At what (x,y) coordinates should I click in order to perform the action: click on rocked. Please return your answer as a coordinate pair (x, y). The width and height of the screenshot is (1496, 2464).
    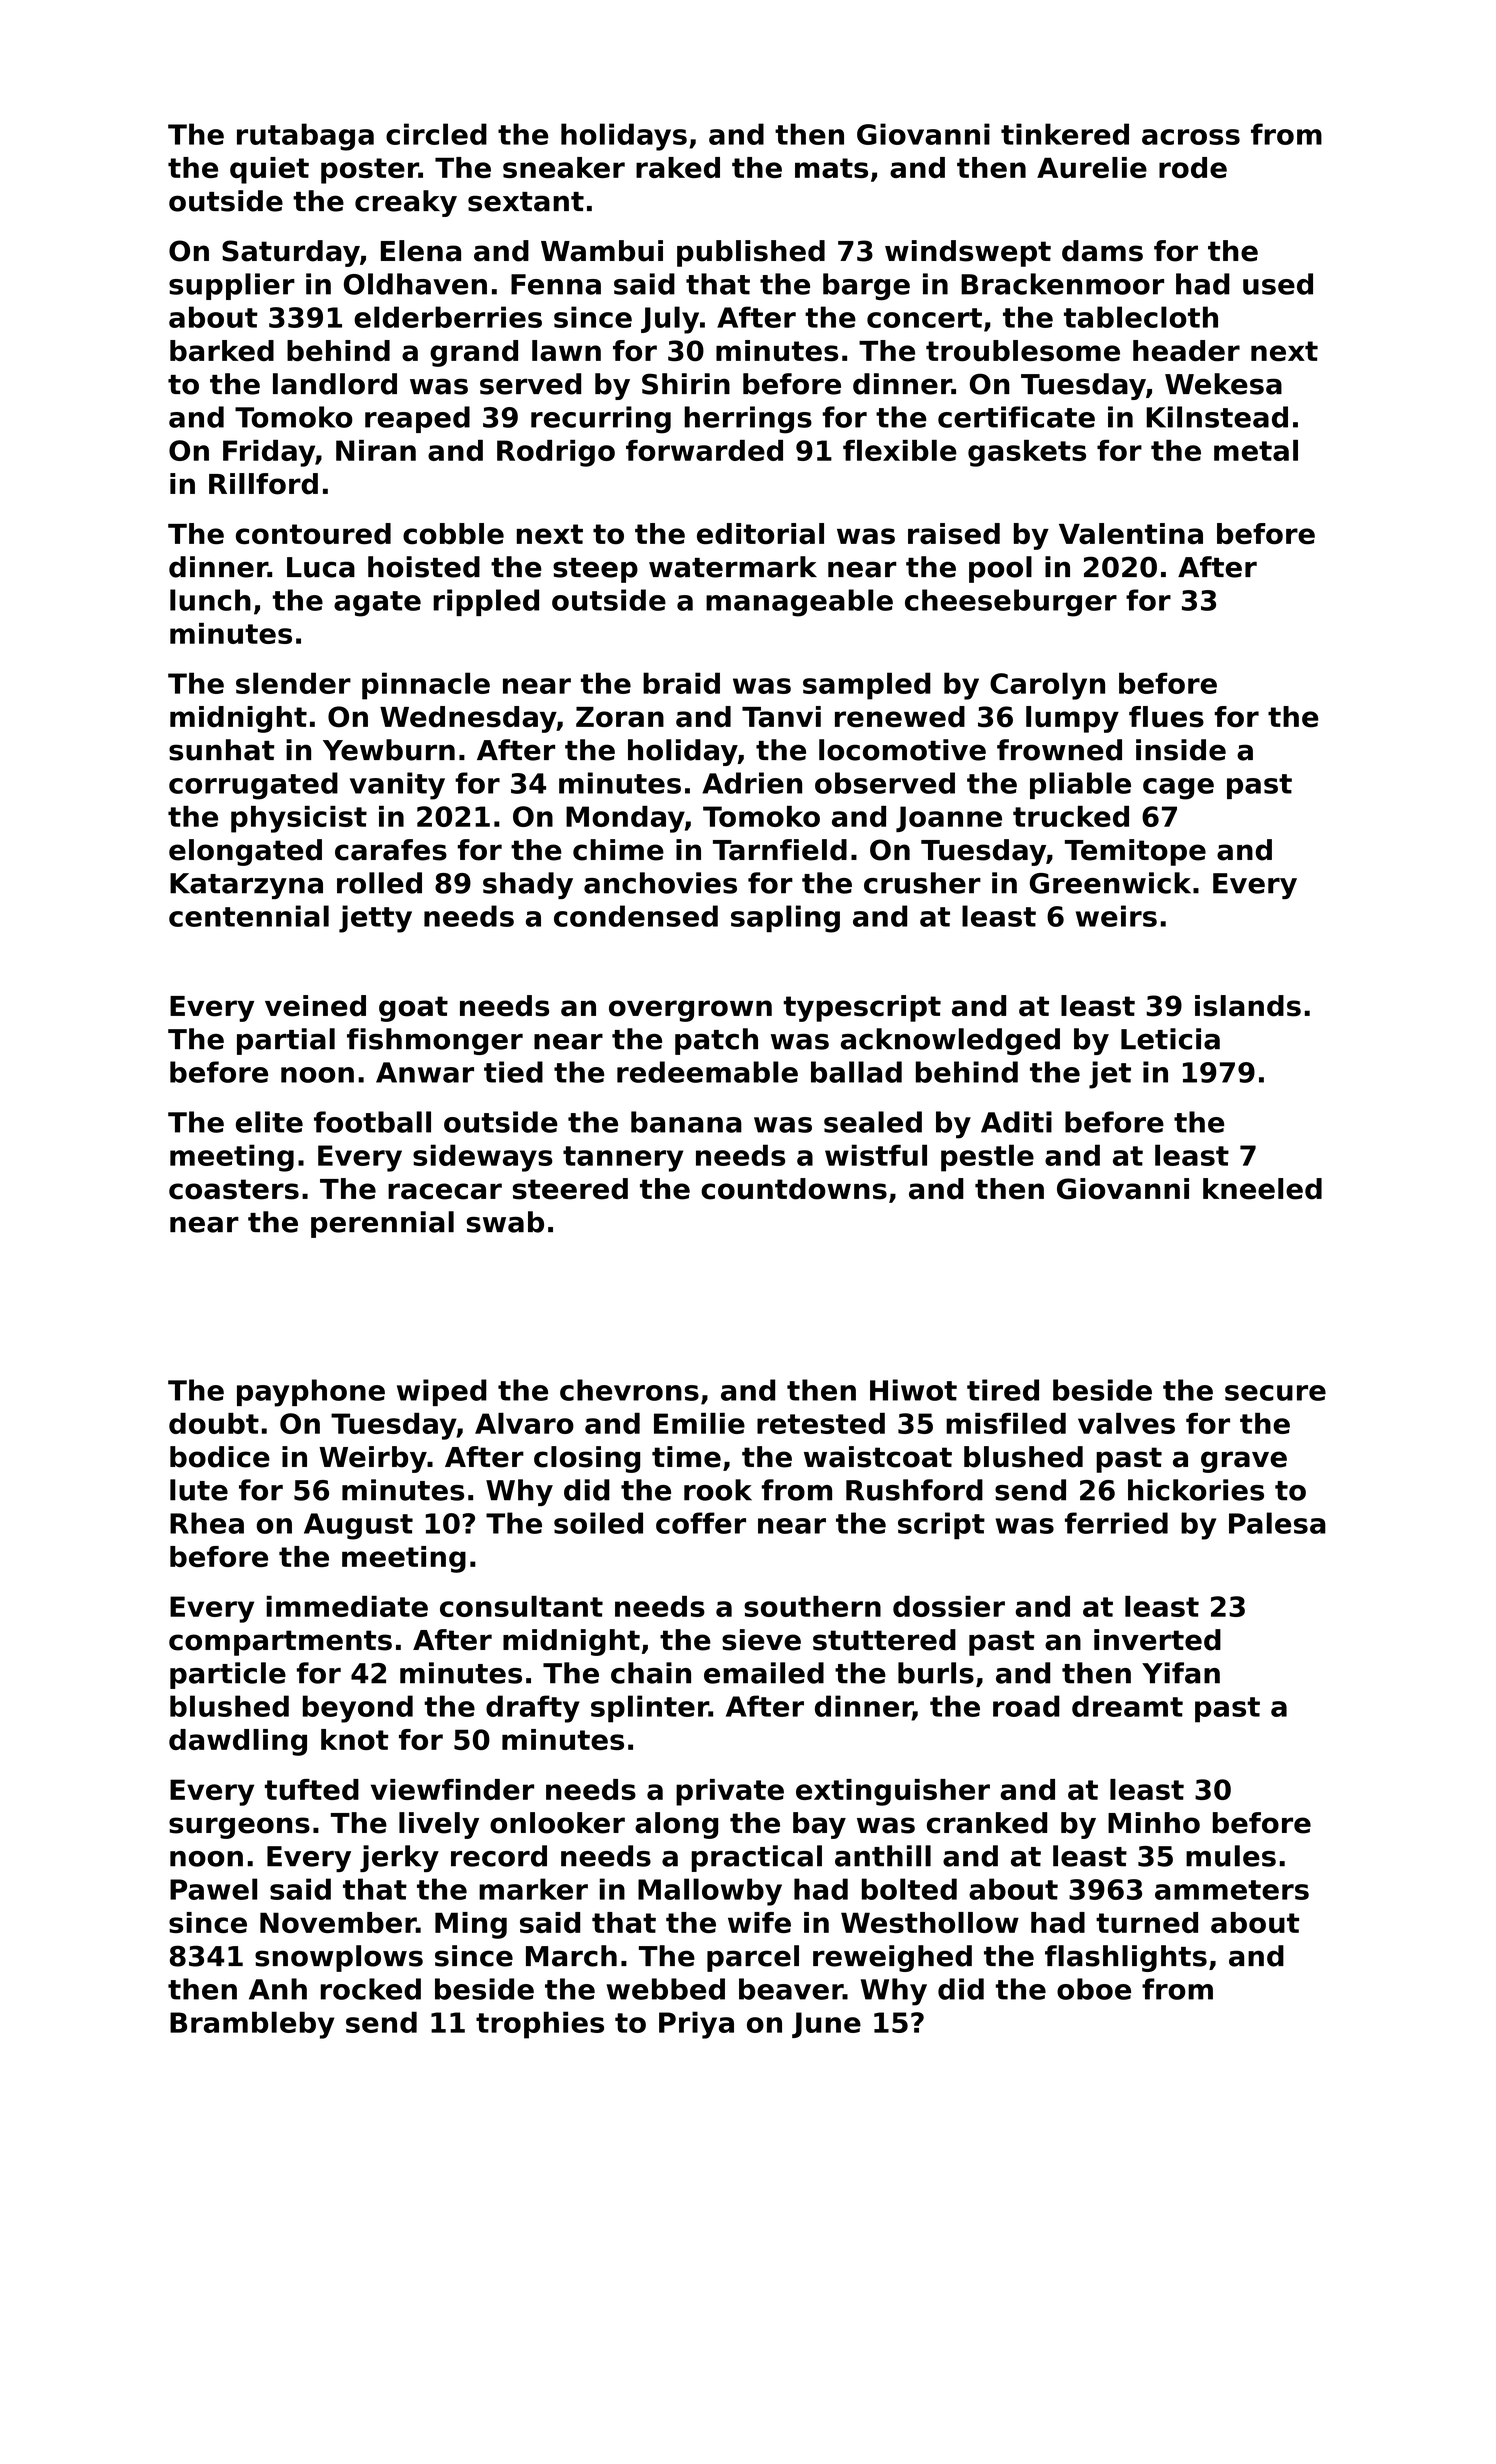
    Looking at the image, I should click on (371, 1989).
